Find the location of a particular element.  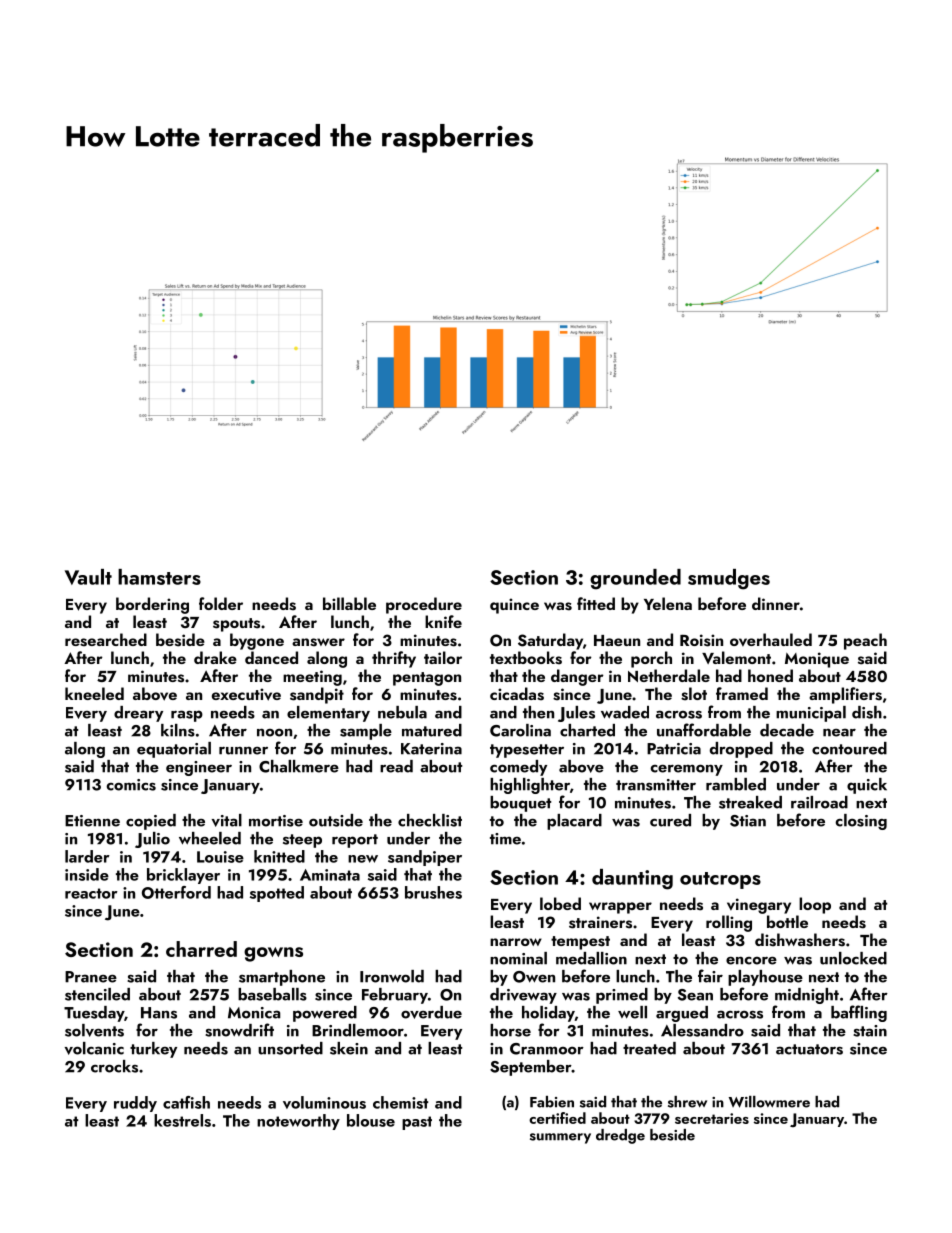

closing is located at coordinates (861, 822).
